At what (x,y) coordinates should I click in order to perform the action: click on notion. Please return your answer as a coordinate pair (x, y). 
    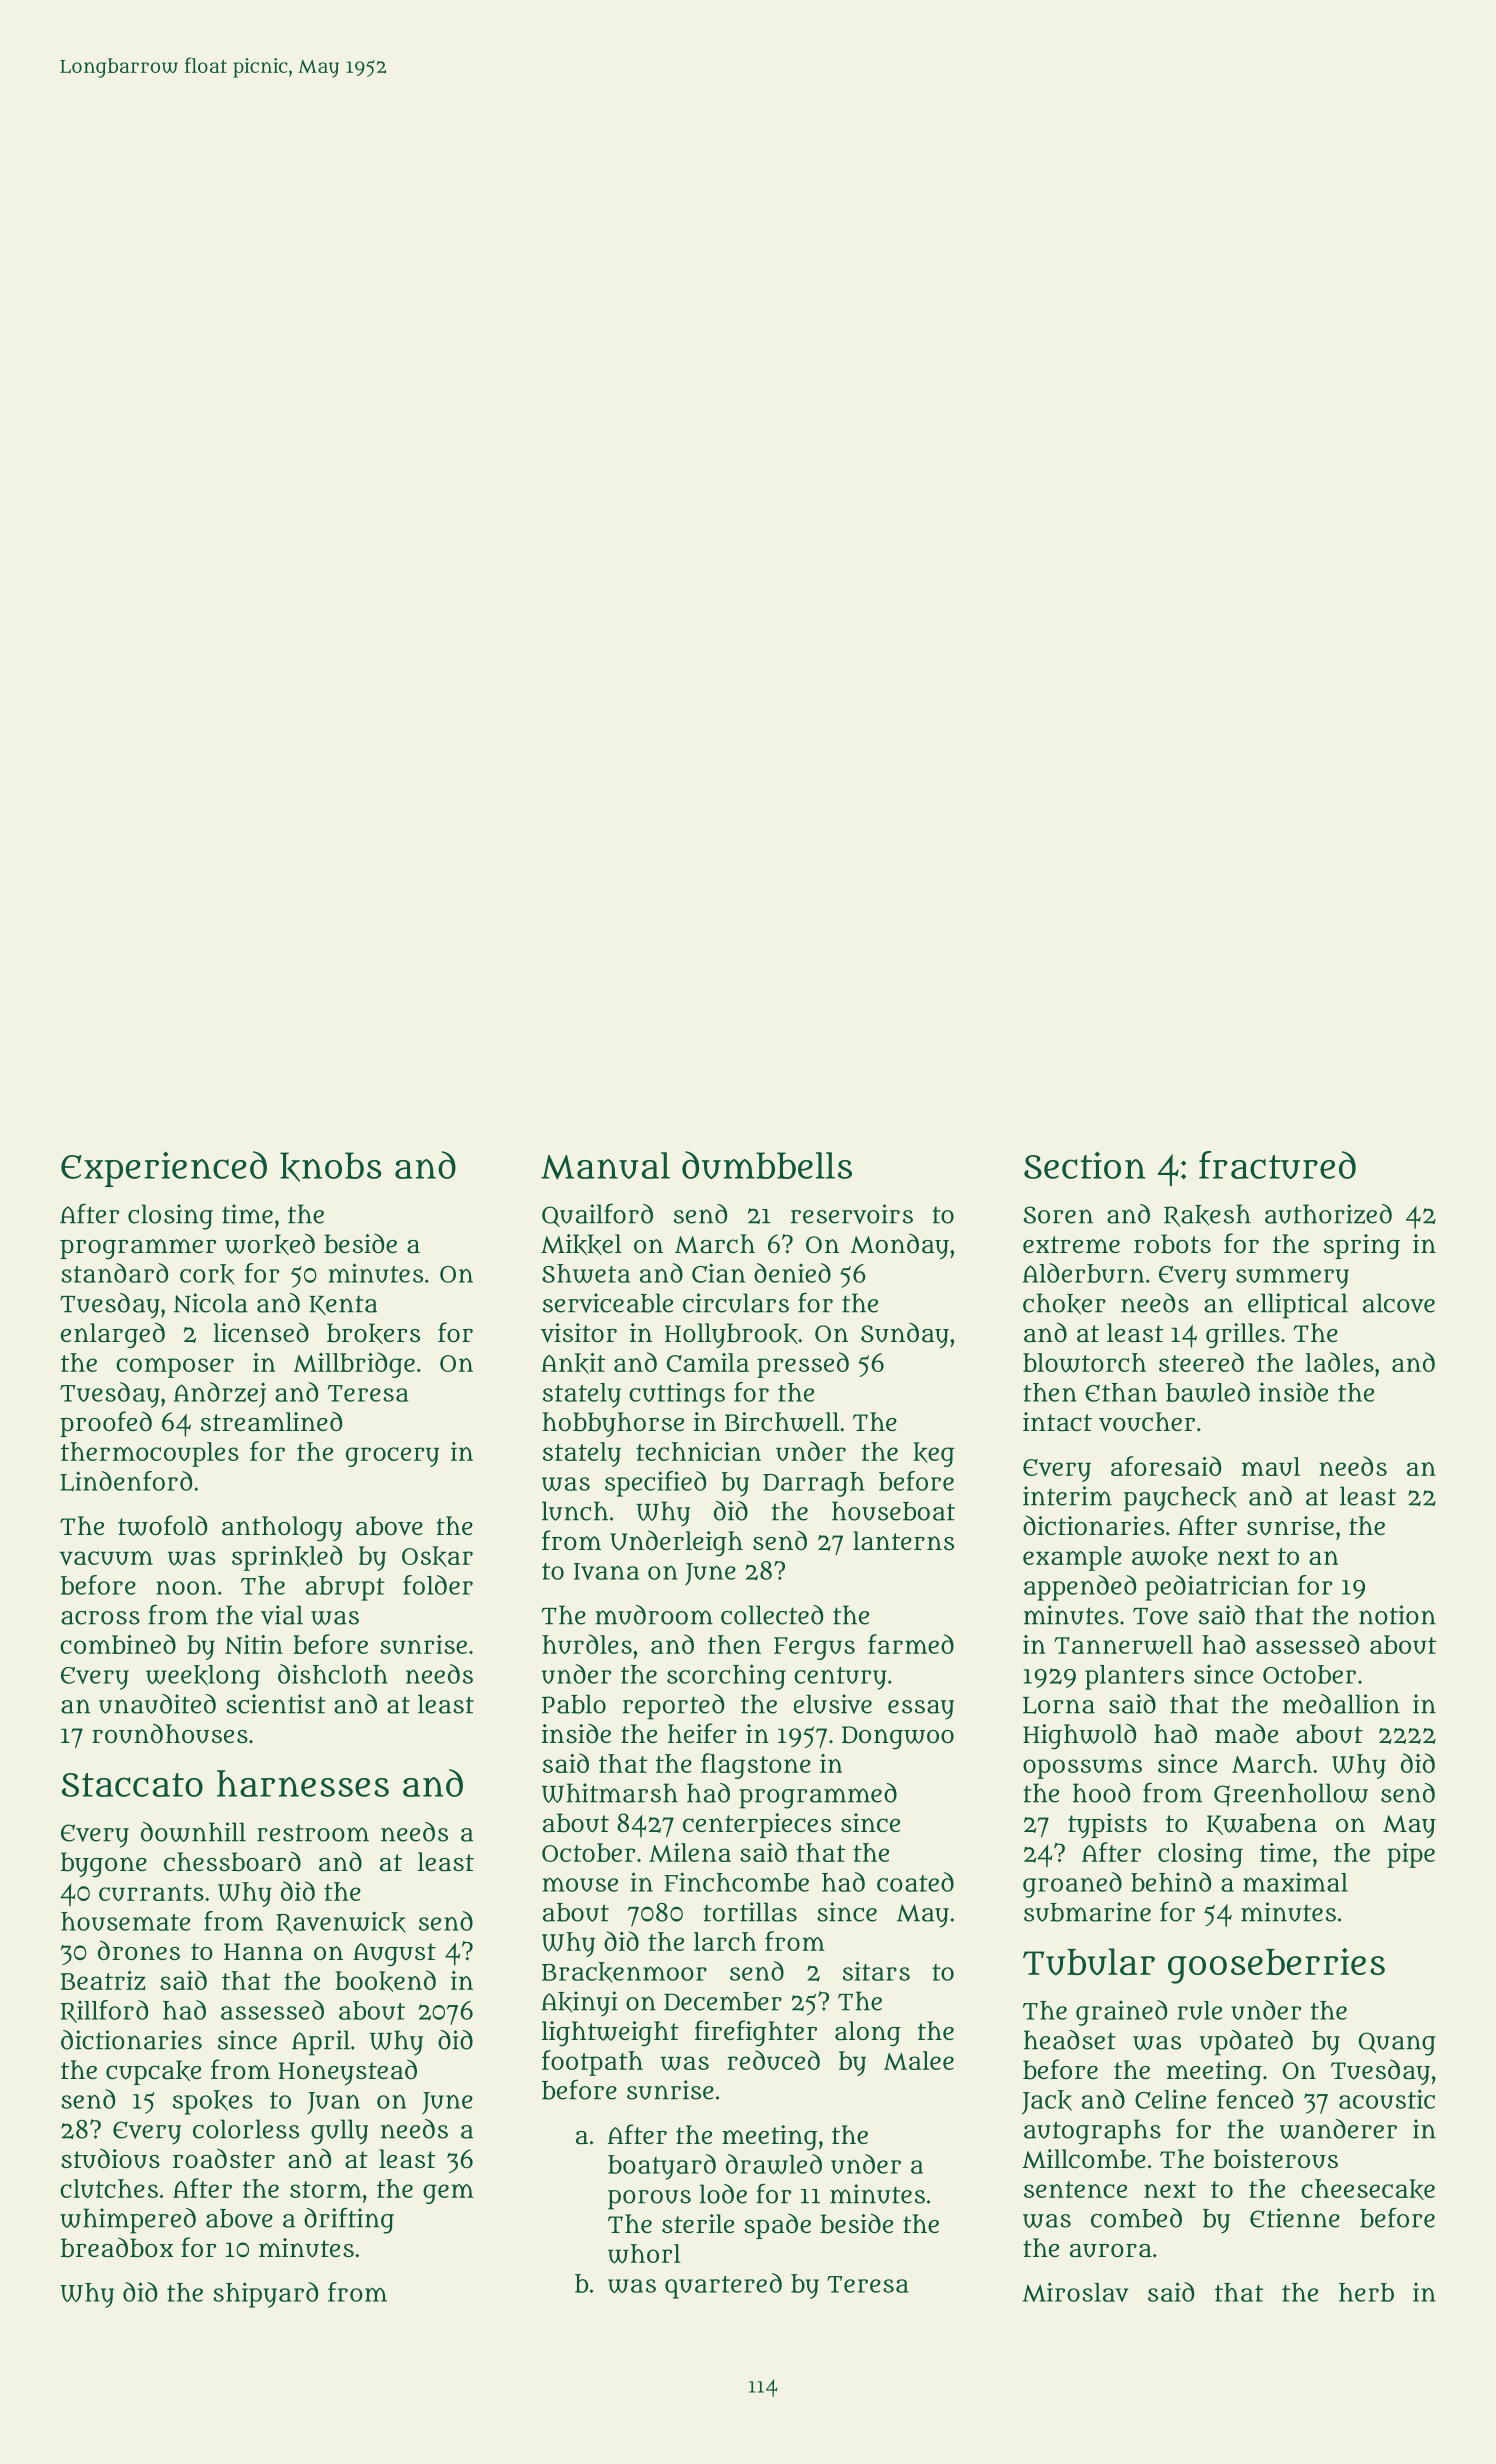
    Looking at the image, I should click on (1397, 1615).
